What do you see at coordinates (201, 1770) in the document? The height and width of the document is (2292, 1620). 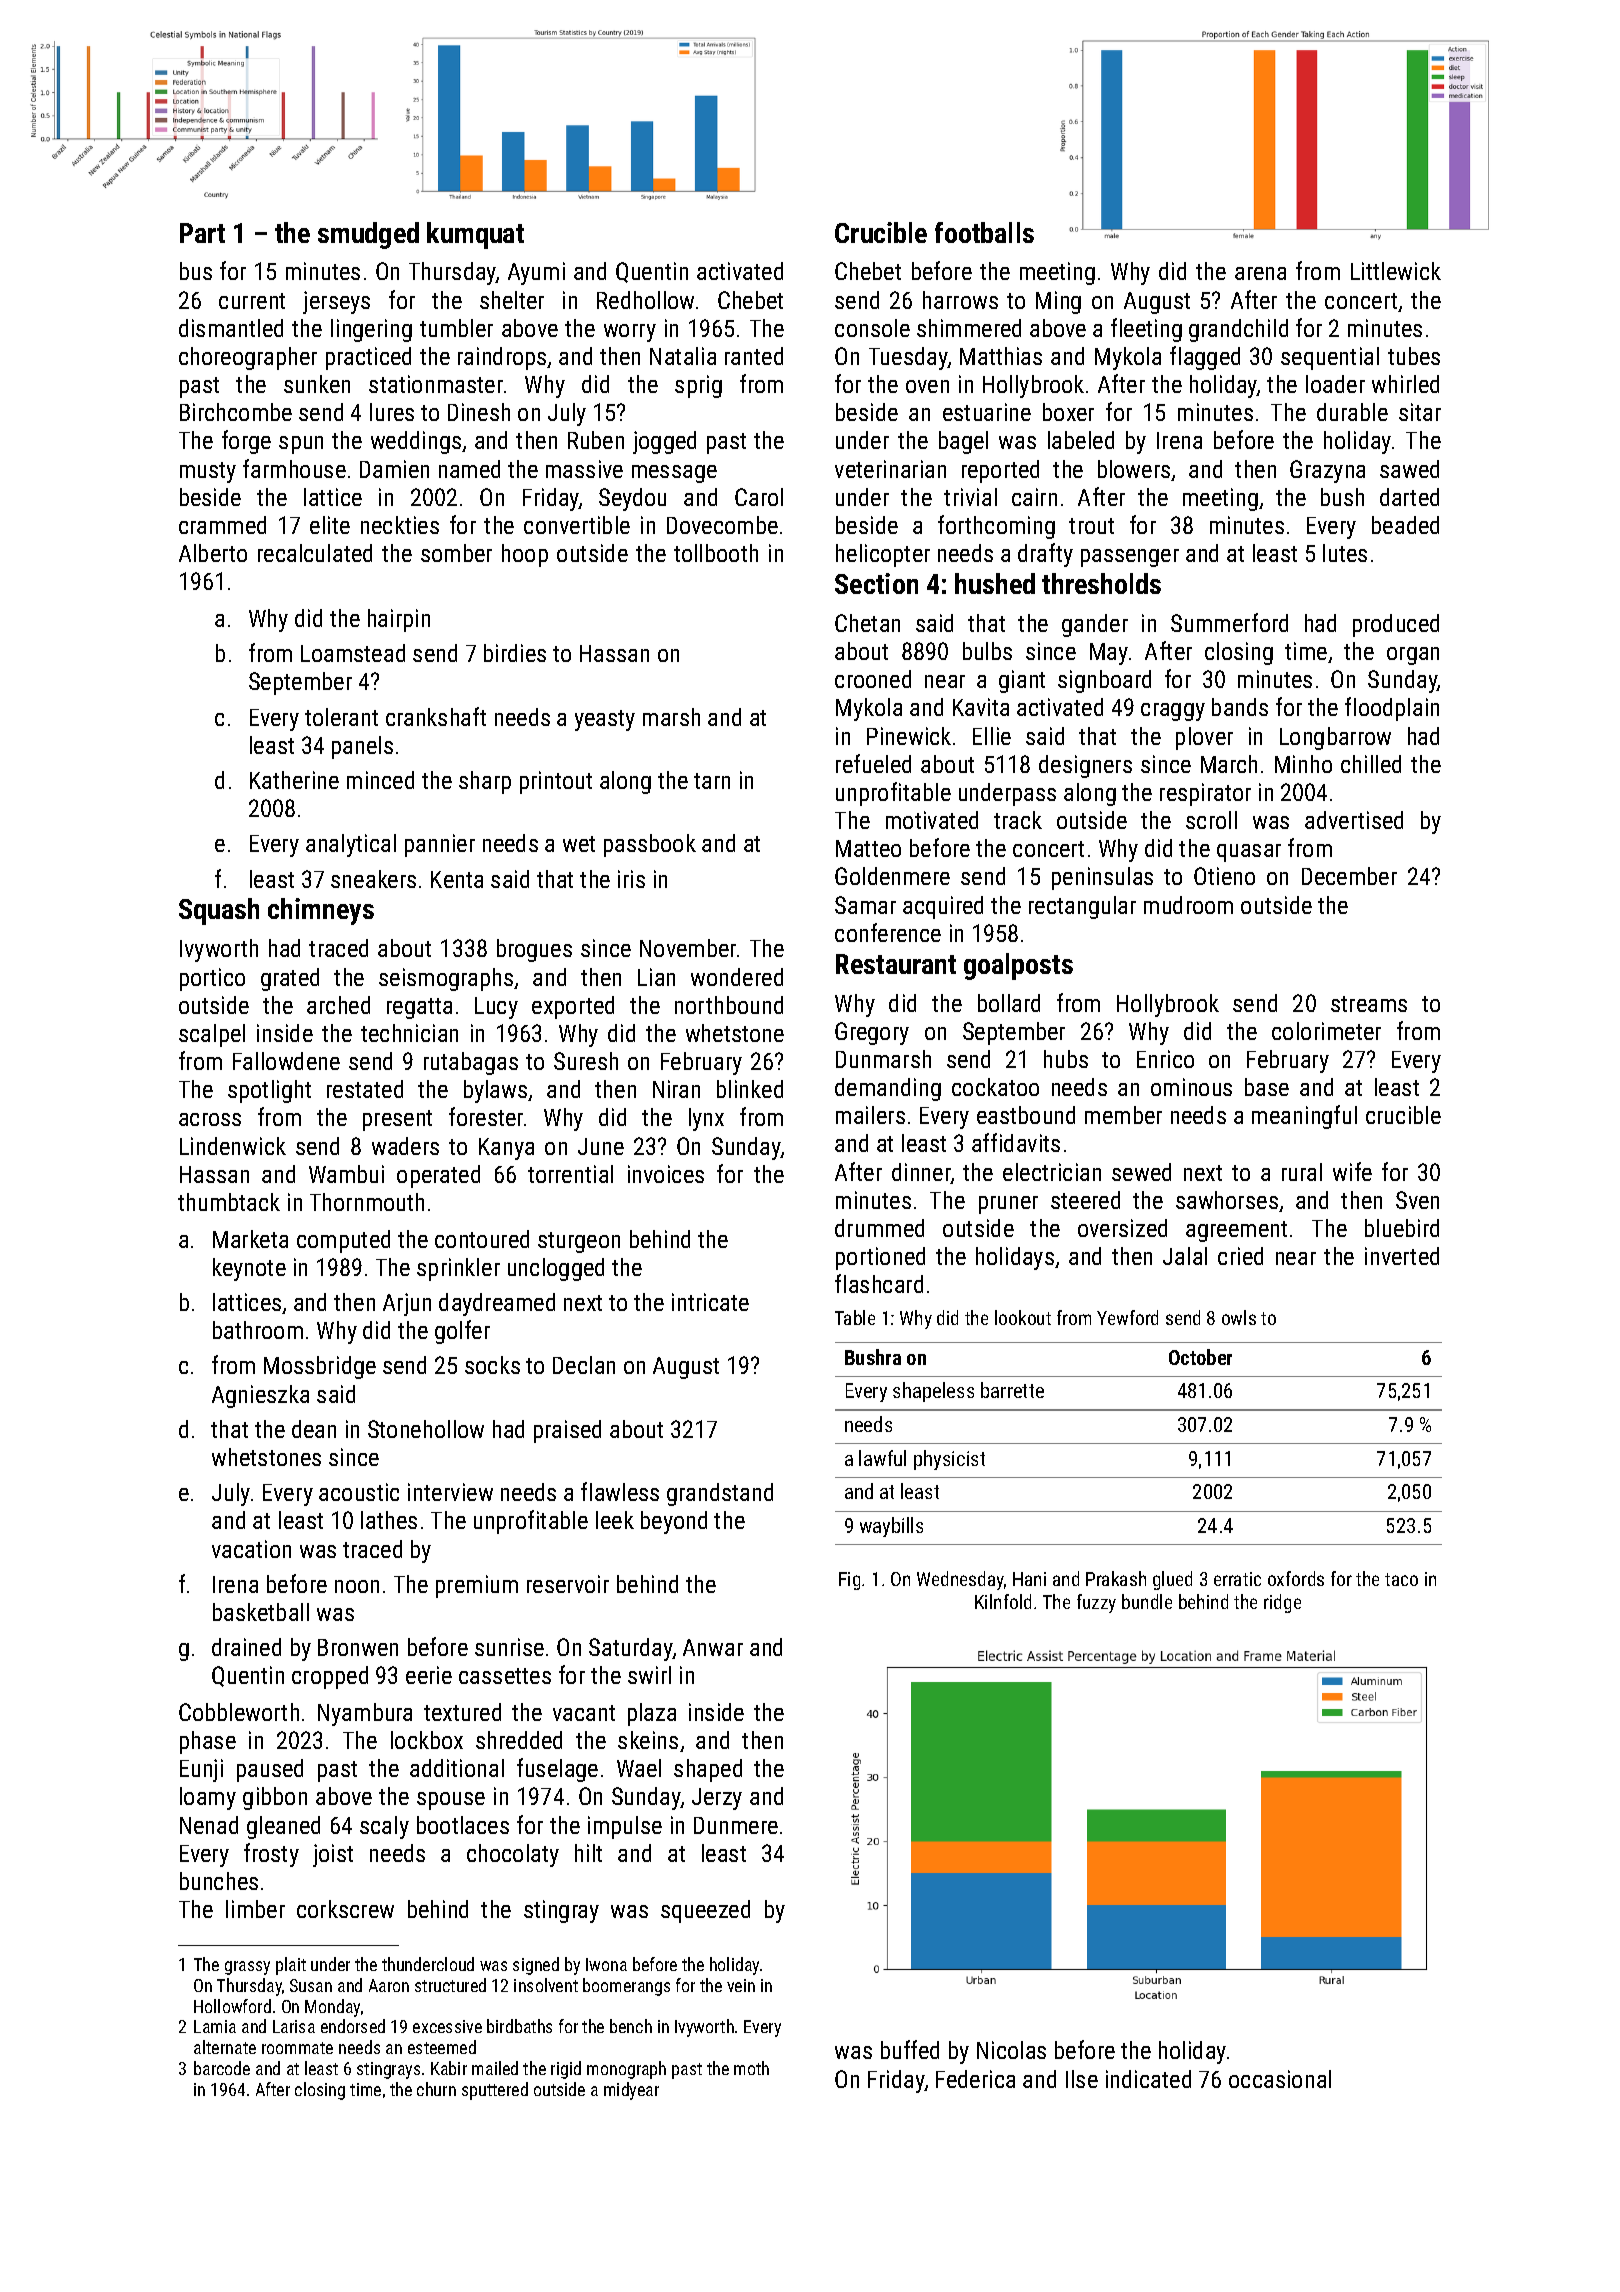 I see `Eunji` at bounding box center [201, 1770].
